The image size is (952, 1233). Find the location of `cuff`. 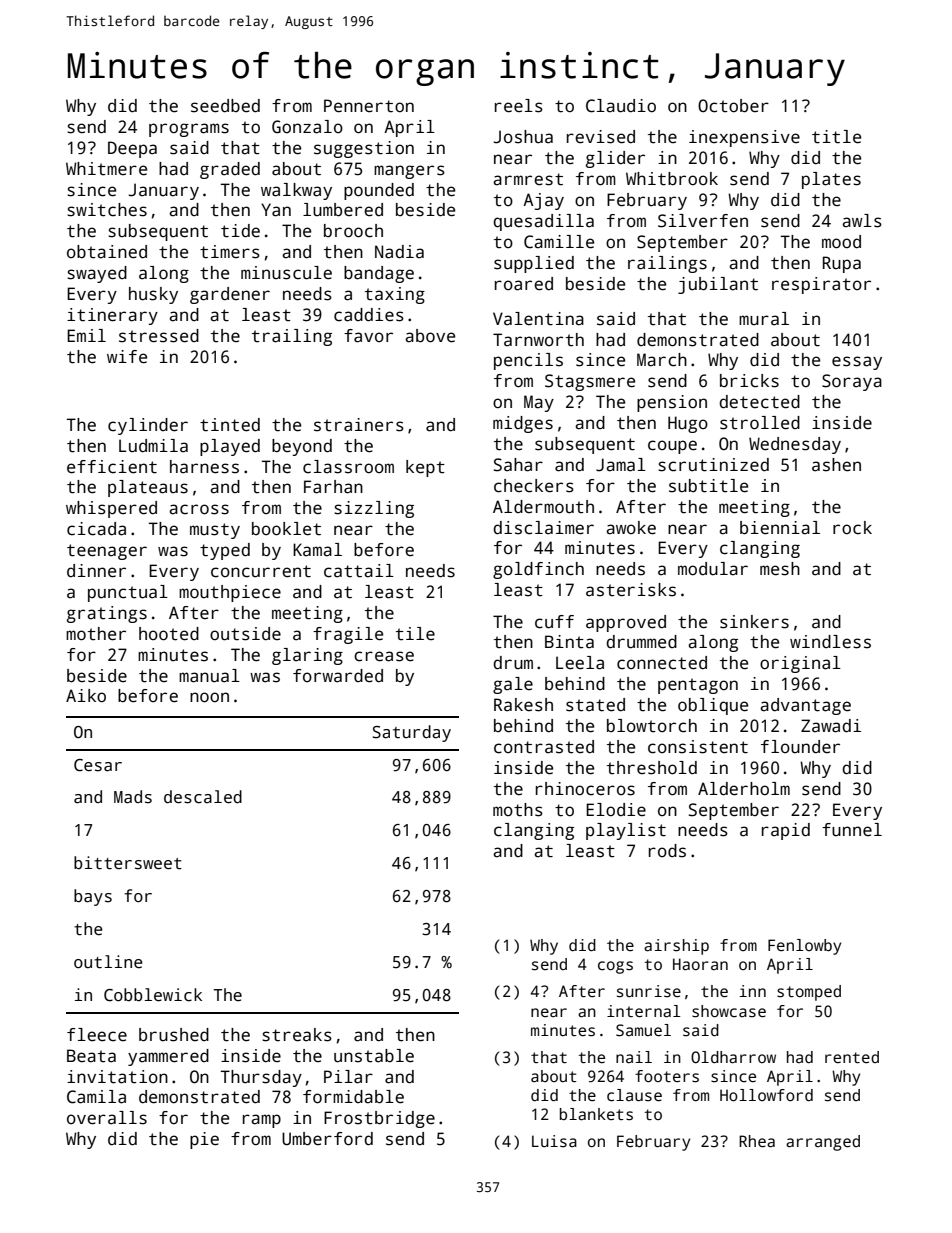

cuff is located at coordinates (554, 622).
